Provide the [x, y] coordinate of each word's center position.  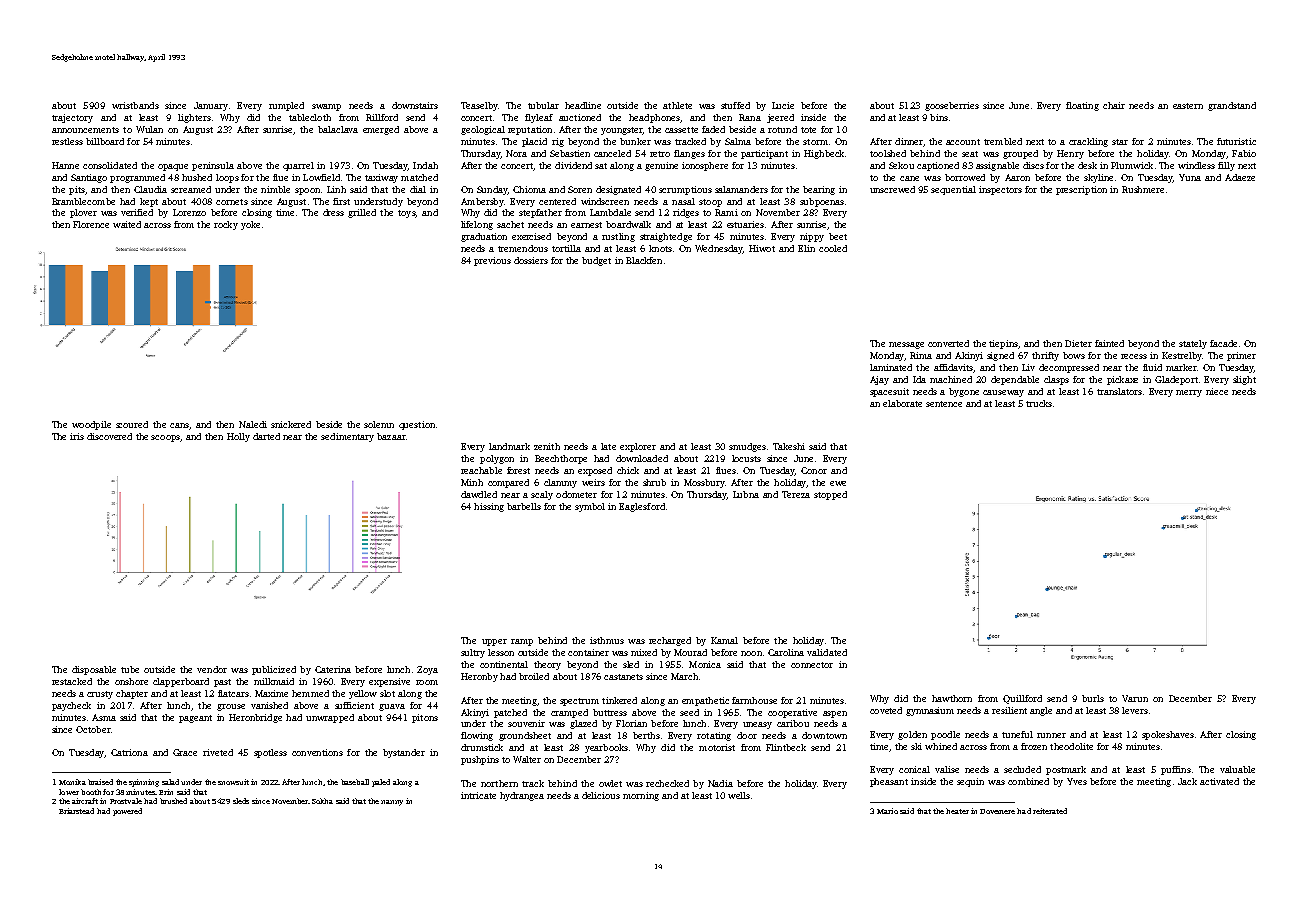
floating [1082, 106]
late [608, 446]
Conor [814, 470]
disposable [94, 670]
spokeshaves [1168, 735]
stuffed [735, 105]
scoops [165, 438]
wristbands [135, 105]
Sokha [322, 801]
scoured [132, 424]
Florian [631, 723]
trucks [1039, 403]
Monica [705, 664]
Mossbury [704, 483]
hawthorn [952, 698]
